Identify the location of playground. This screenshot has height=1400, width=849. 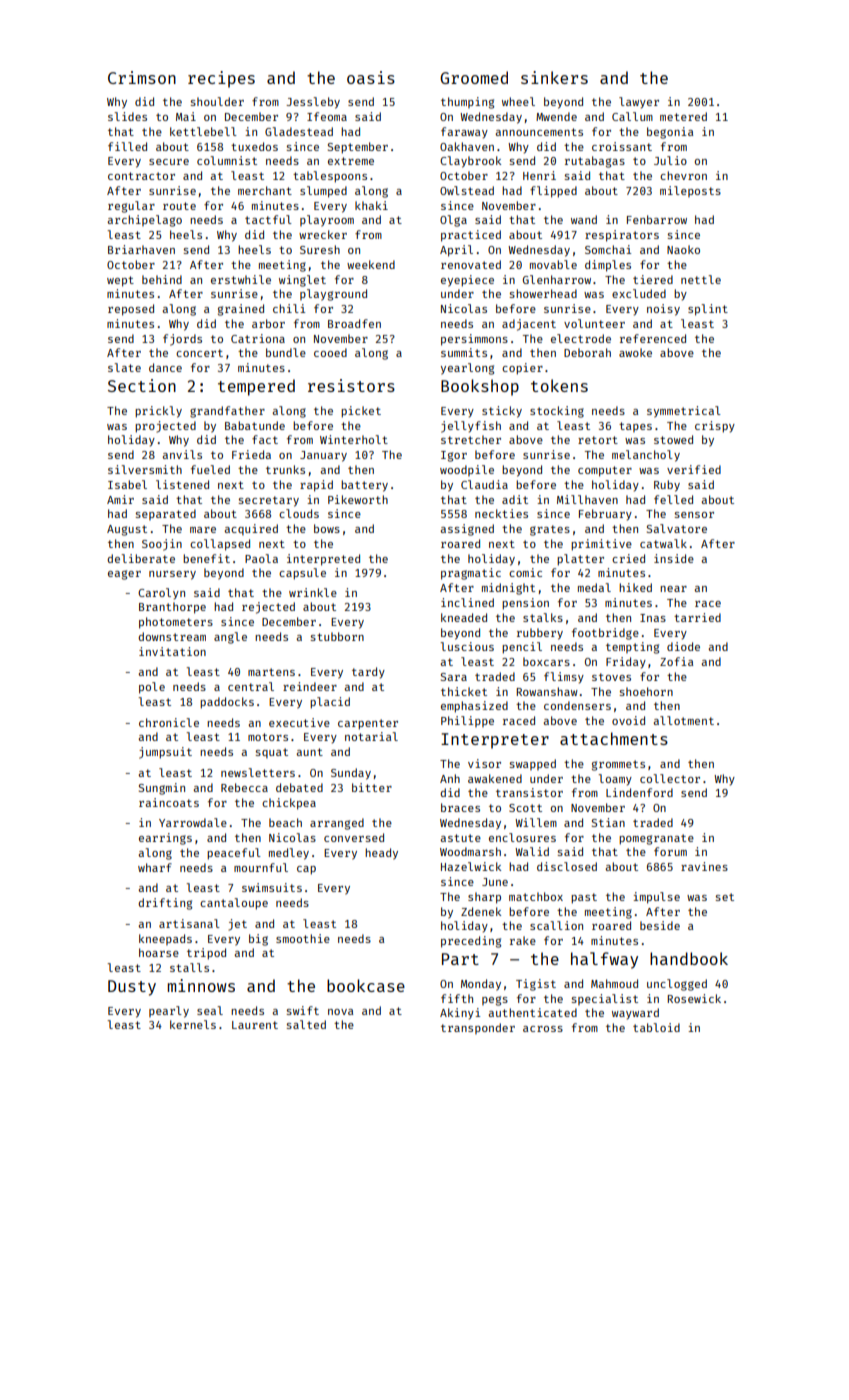
(333, 295).
